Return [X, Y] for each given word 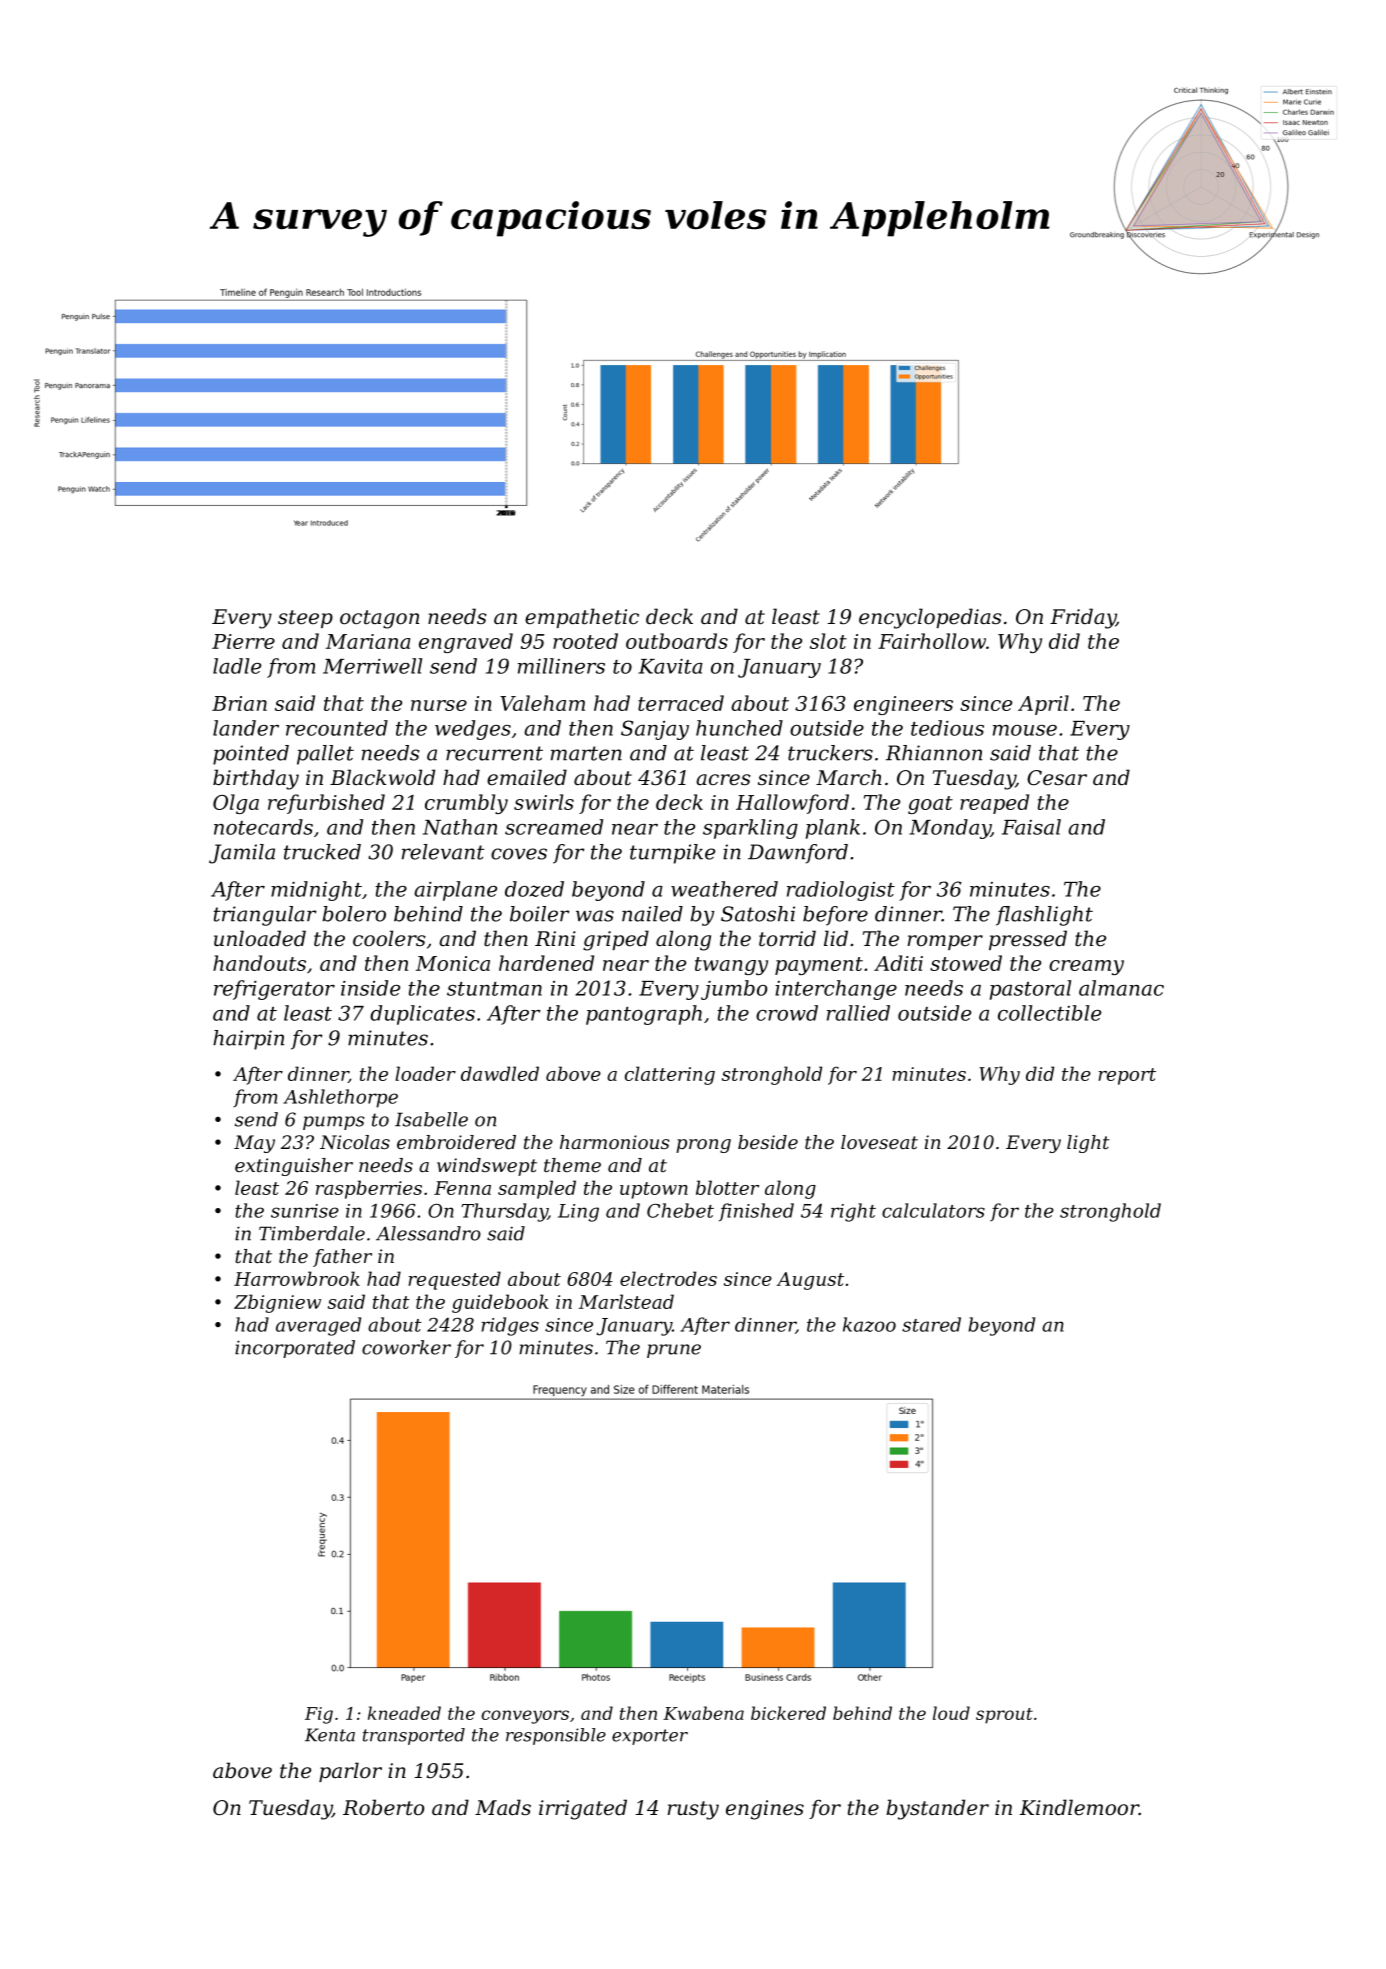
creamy [1086, 967]
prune [674, 1351]
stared [931, 1324]
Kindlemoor [1079, 1807]
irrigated [583, 1809]
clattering [670, 1075]
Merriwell [372, 666]
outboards [677, 641]
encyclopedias [930, 618]
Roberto [383, 1807]
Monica [453, 963]
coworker [406, 1347]
